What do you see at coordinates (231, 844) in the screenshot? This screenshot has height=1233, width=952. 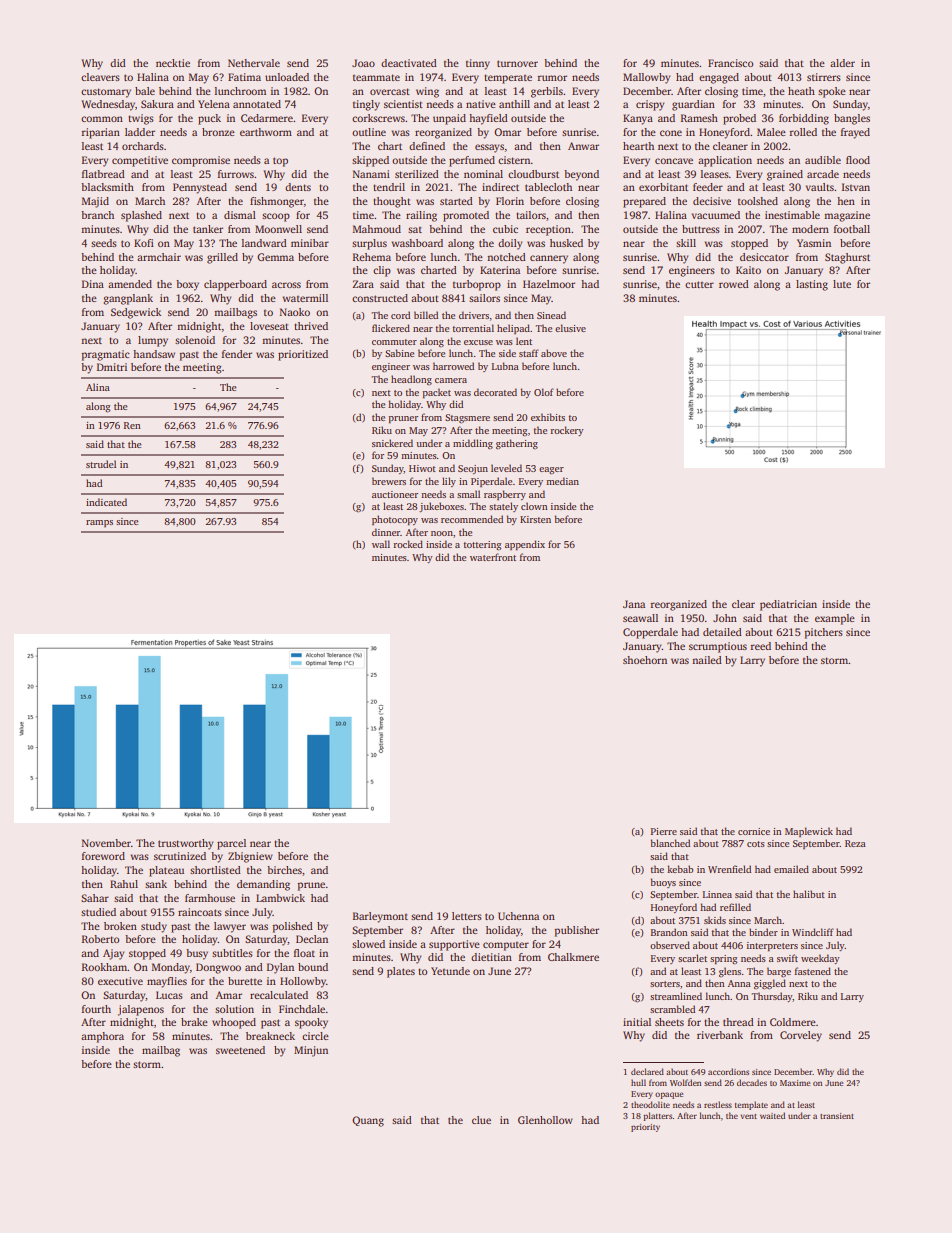 I see `parcel` at bounding box center [231, 844].
